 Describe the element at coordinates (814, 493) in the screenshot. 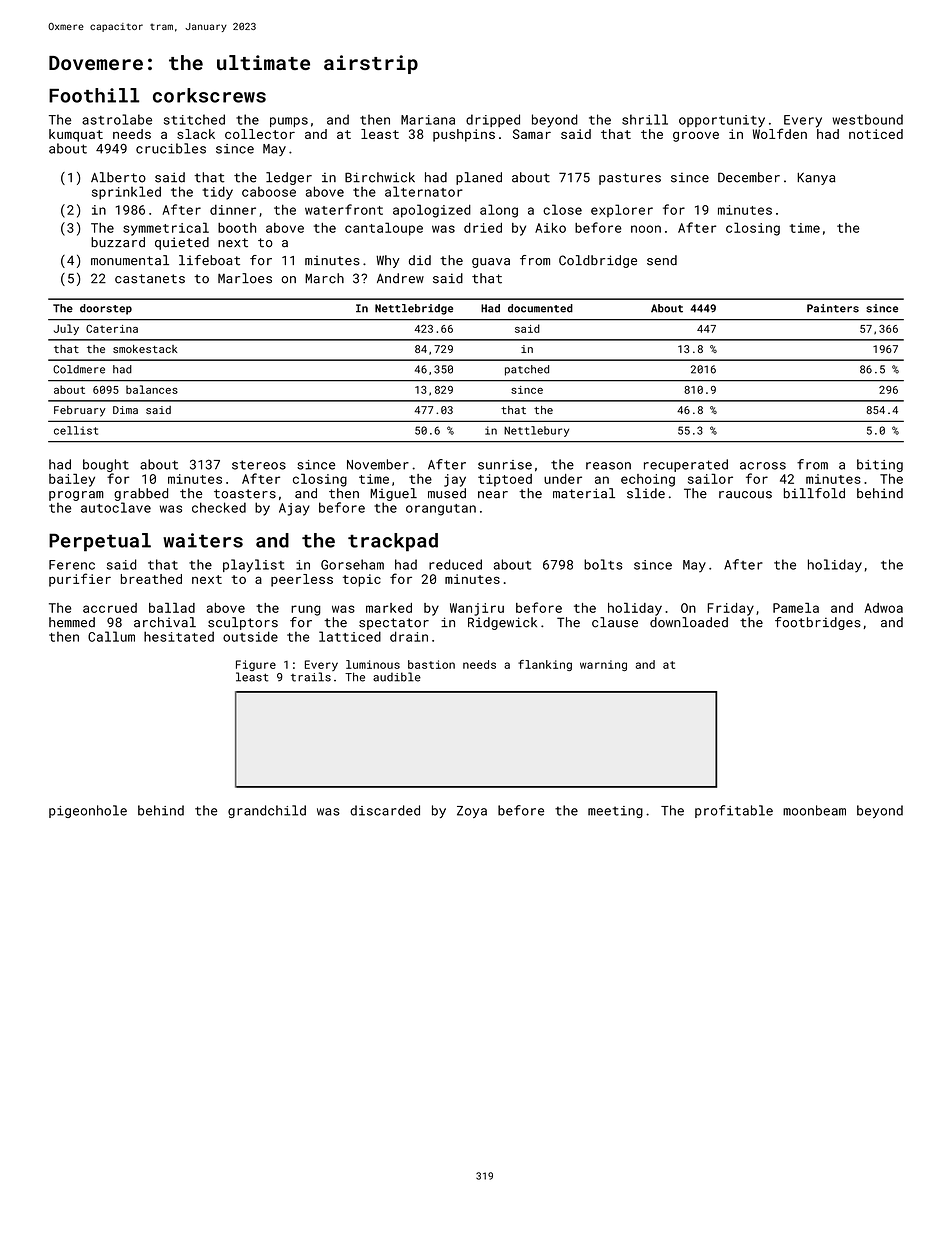

I see `billfold` at that location.
